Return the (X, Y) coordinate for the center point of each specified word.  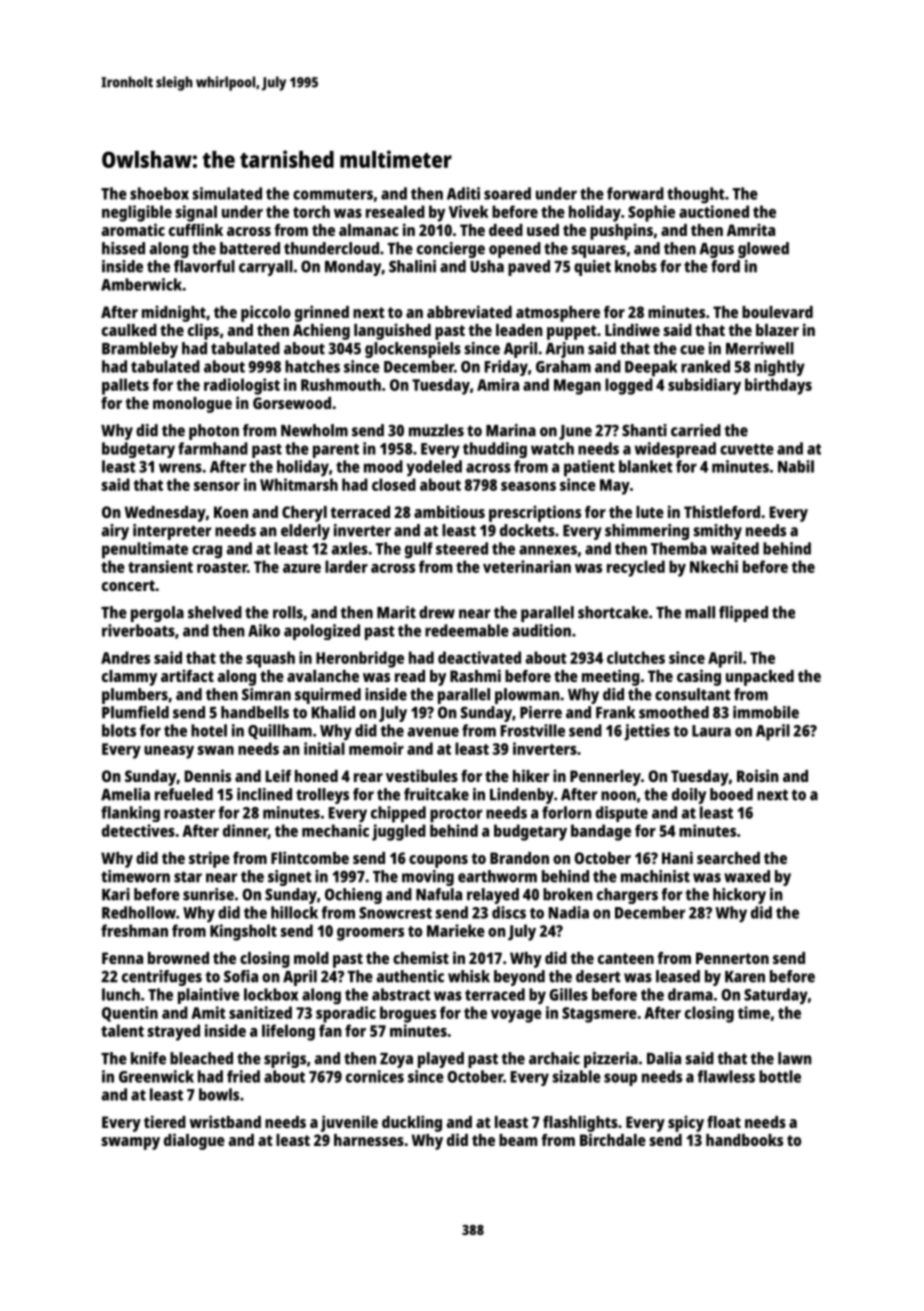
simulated (227, 193)
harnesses (369, 1140)
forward (635, 193)
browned (178, 958)
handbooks (744, 1140)
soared (507, 193)
